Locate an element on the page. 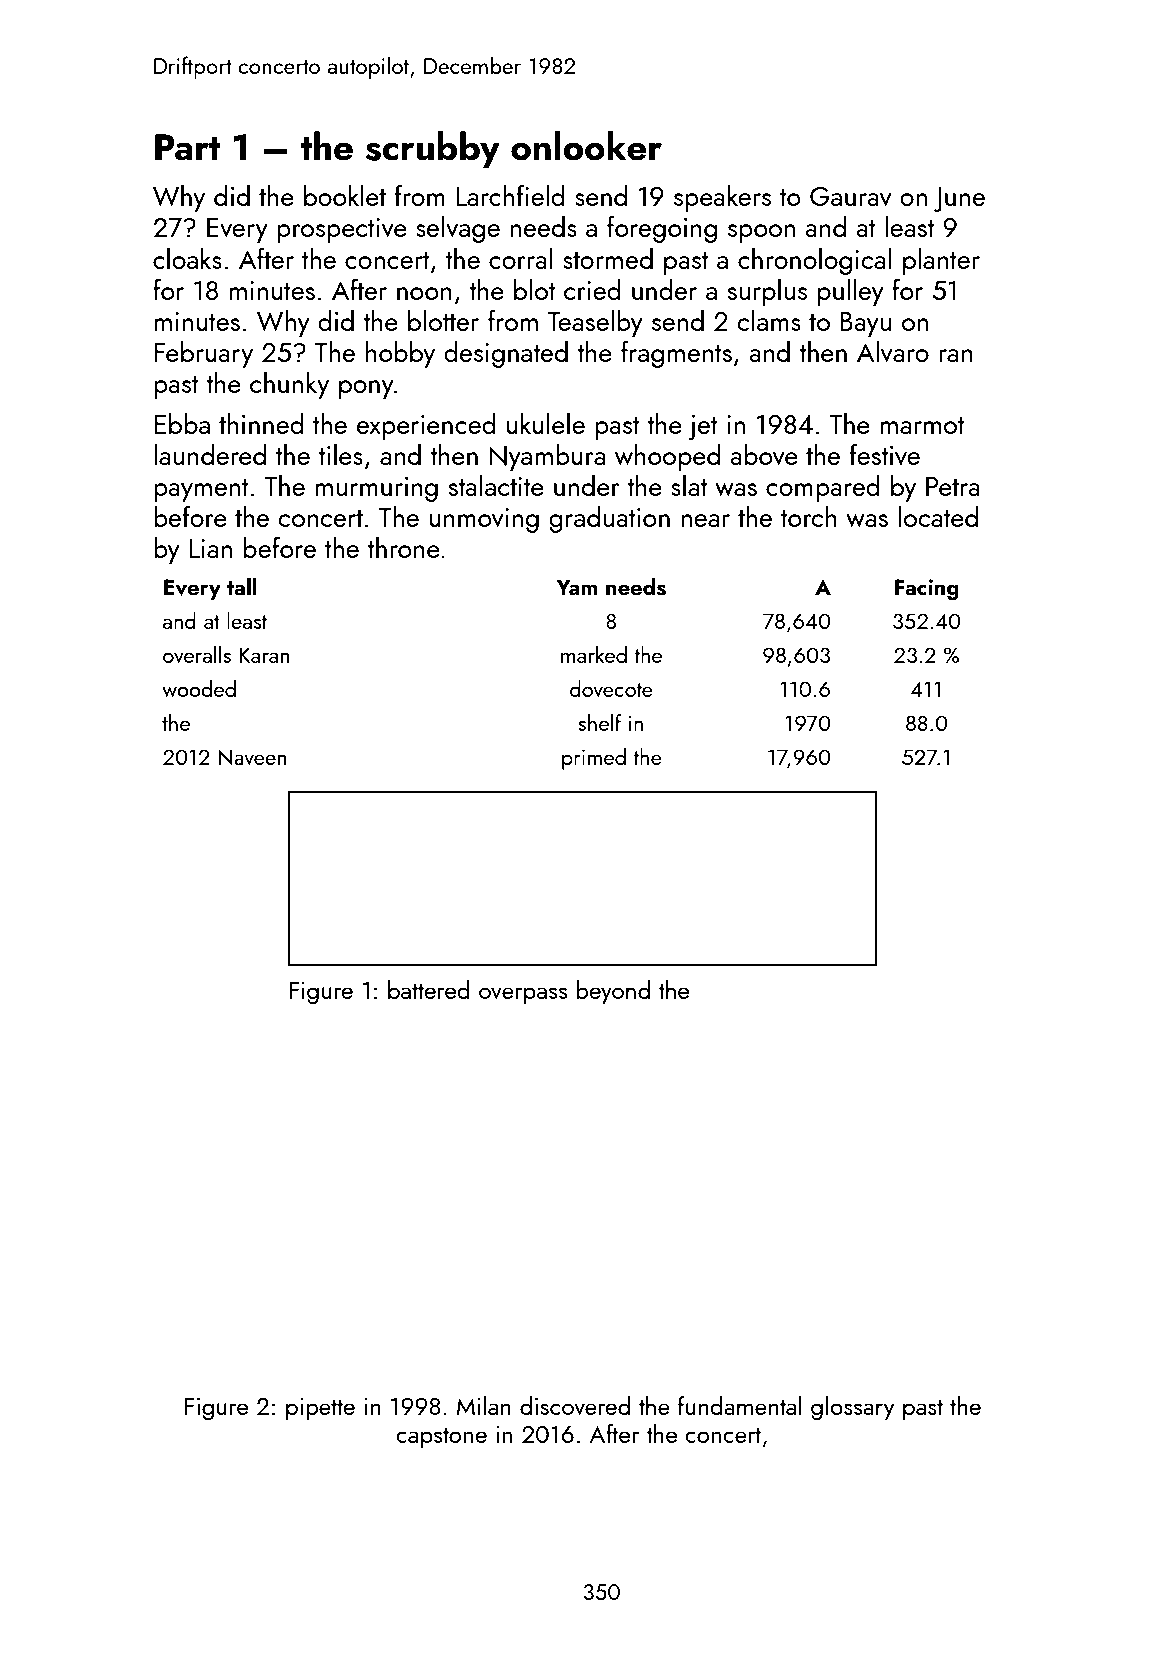 The image size is (1165, 1654). pipette is located at coordinates (320, 1409).
